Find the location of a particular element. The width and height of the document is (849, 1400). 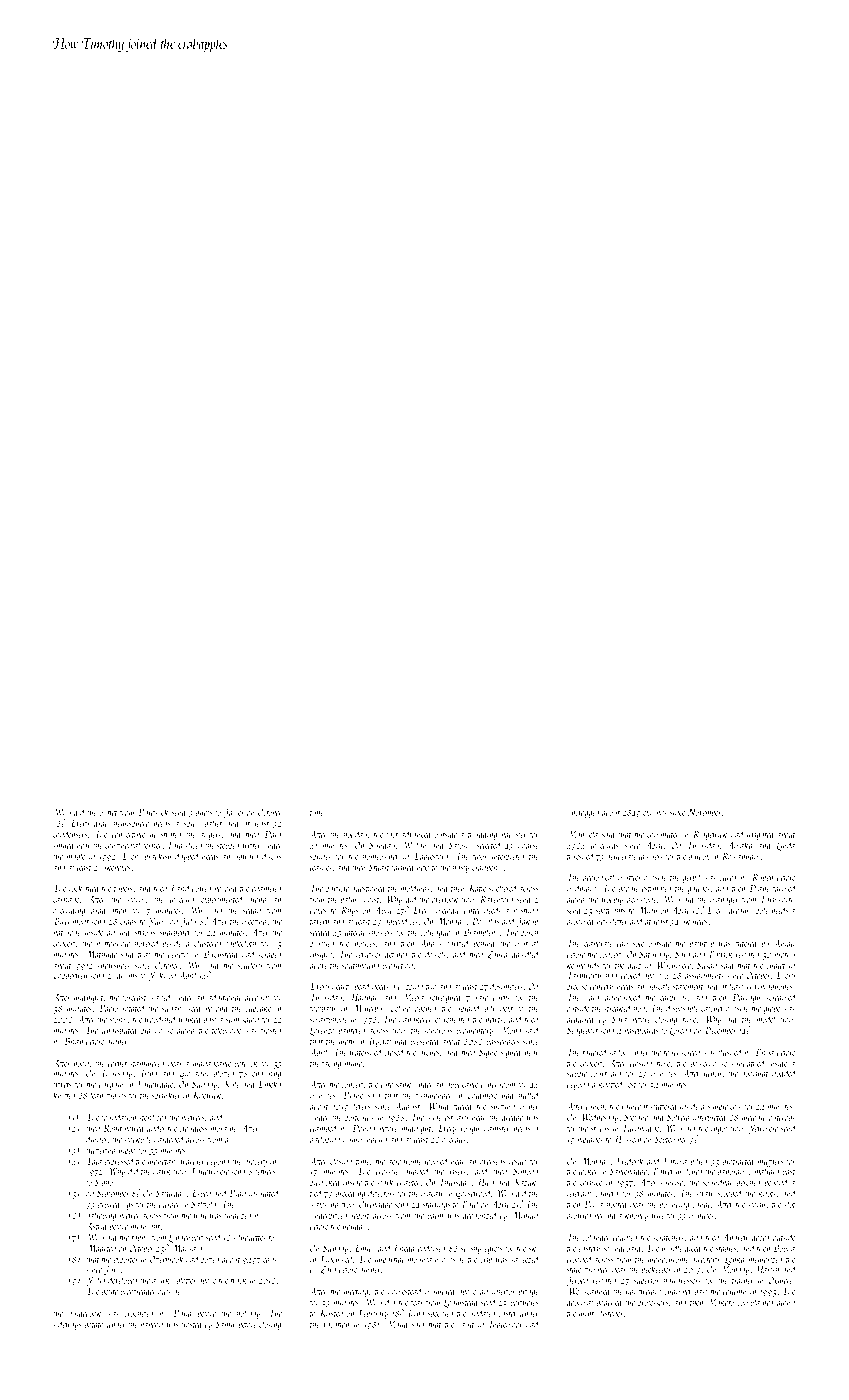

warbler is located at coordinates (193, 1161).
